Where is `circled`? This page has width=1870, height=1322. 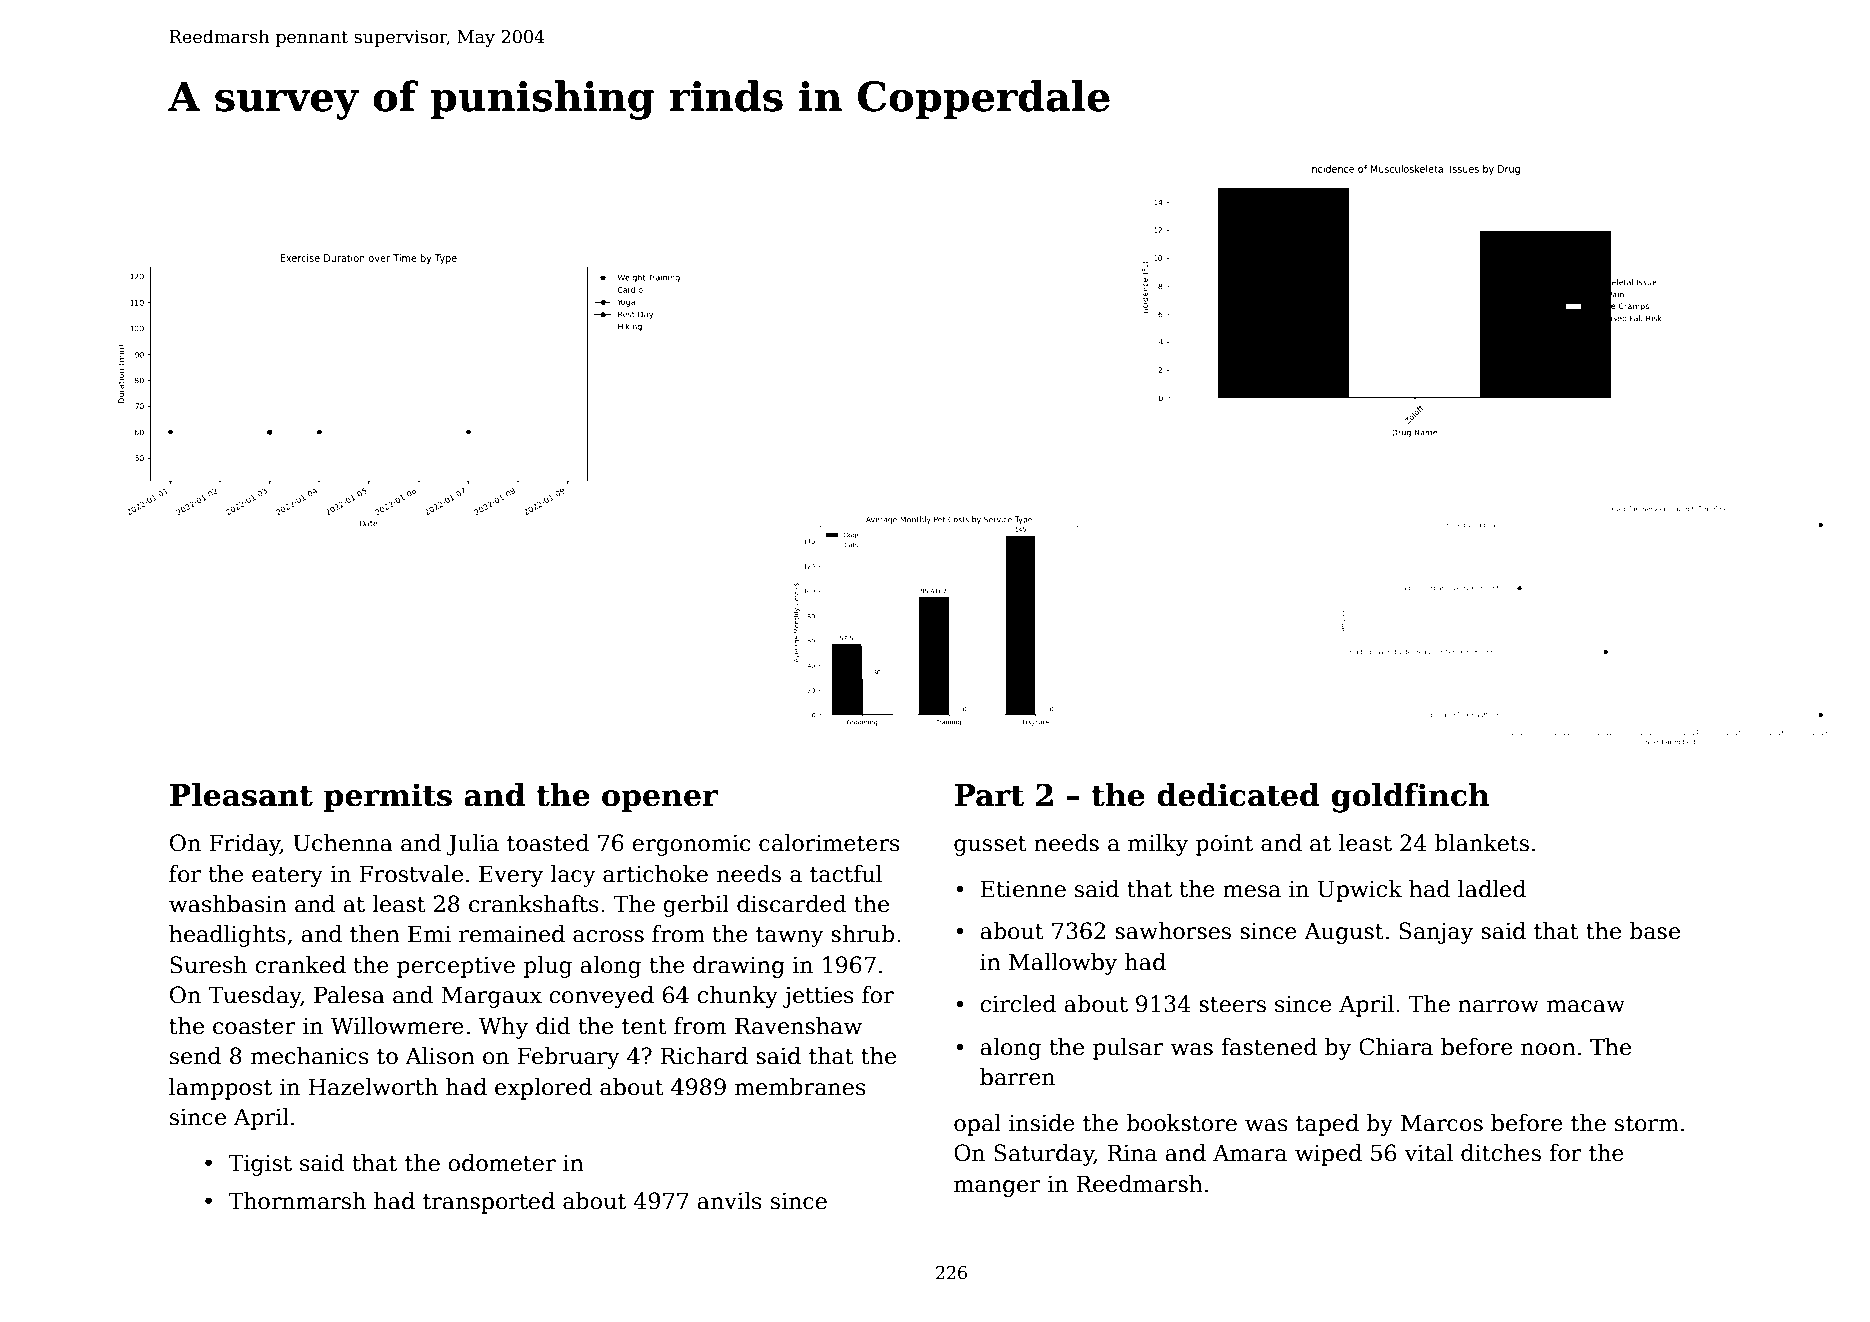 circled is located at coordinates (1018, 1004).
